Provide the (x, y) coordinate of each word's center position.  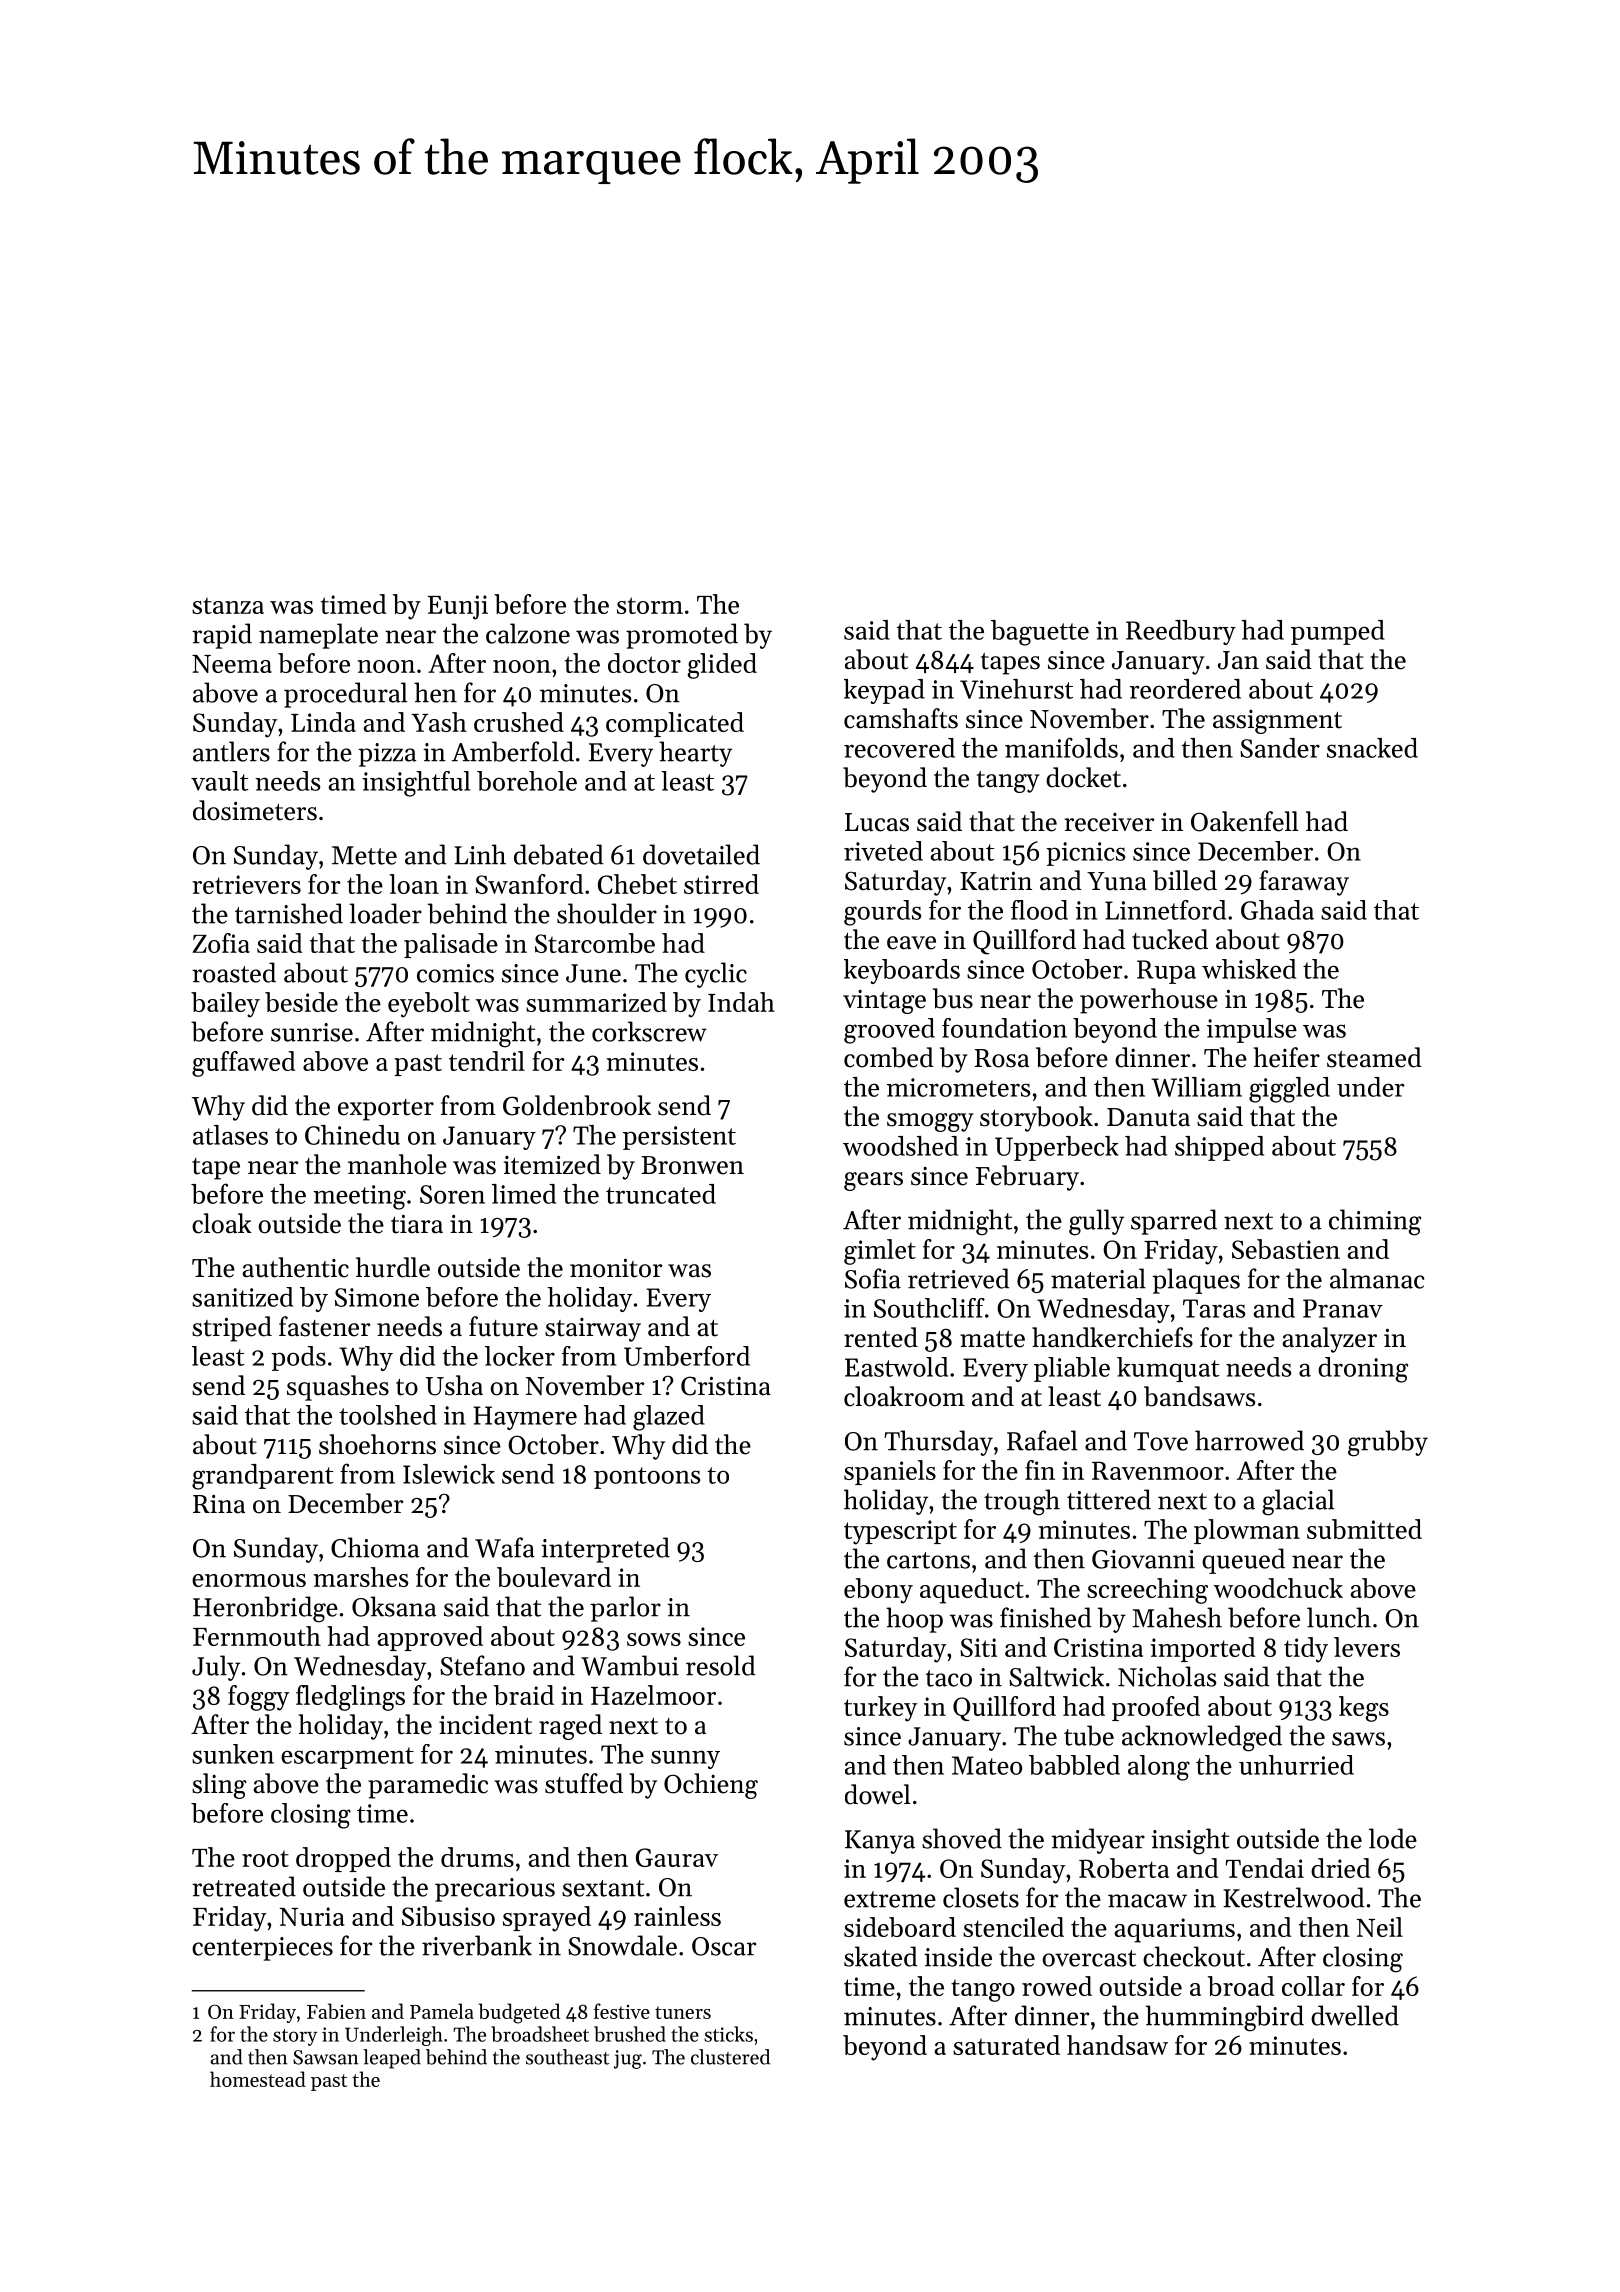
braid (524, 1695)
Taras (1214, 1308)
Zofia (221, 943)
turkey (880, 1709)
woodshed (900, 1146)
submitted (1364, 1529)
